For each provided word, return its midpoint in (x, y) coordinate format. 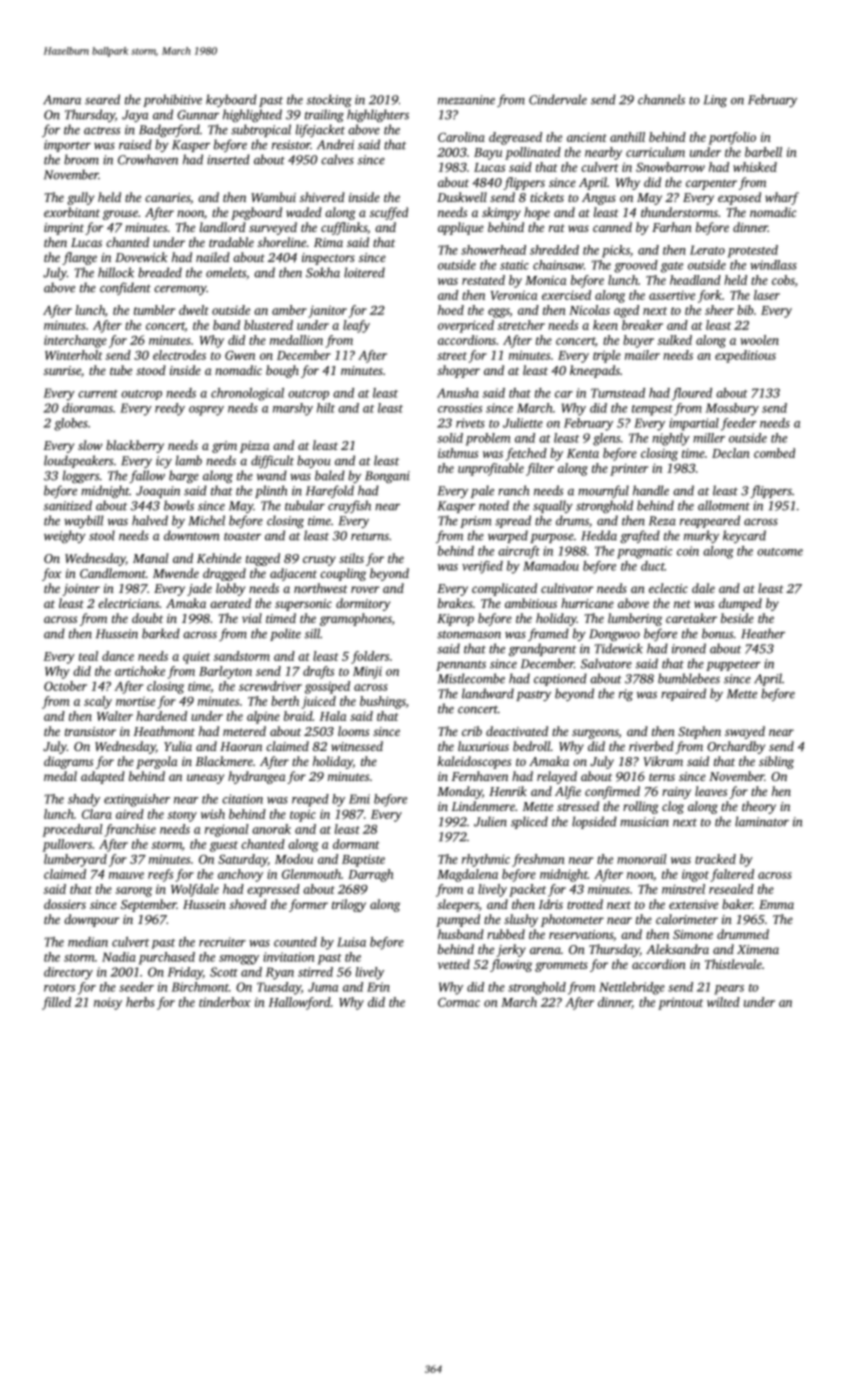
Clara (97, 814)
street (452, 356)
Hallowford (299, 1003)
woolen (759, 340)
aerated (230, 603)
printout (680, 1003)
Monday (459, 792)
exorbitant (72, 212)
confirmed (612, 792)
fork (710, 296)
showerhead (493, 250)
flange (79, 258)
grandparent (542, 649)
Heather (763, 633)
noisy (108, 1003)
